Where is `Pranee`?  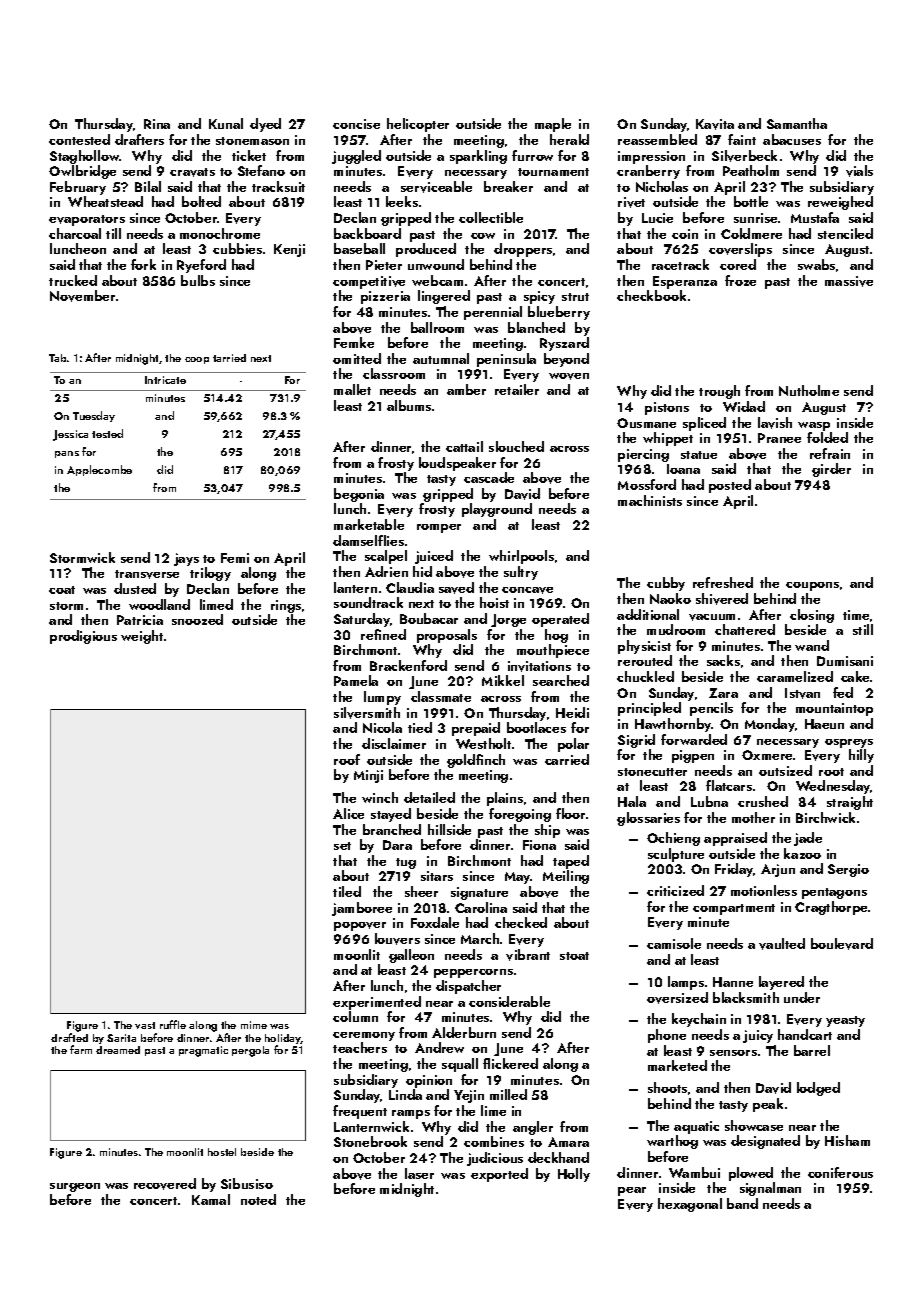 Pranee is located at coordinates (779, 438).
